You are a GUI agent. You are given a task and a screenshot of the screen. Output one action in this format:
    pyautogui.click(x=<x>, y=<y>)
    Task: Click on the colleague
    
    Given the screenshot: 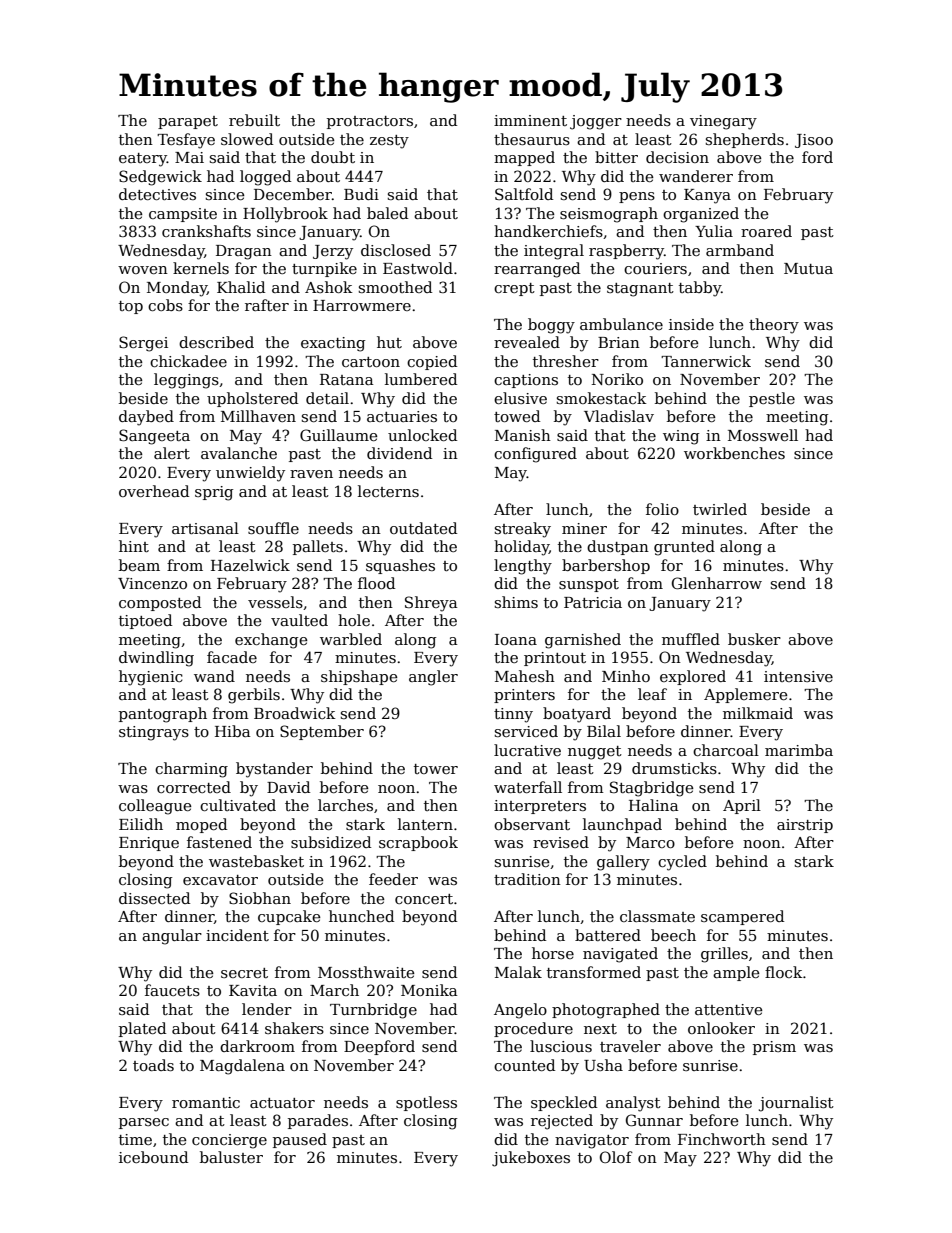 What is the action you would take?
    pyautogui.click(x=155, y=807)
